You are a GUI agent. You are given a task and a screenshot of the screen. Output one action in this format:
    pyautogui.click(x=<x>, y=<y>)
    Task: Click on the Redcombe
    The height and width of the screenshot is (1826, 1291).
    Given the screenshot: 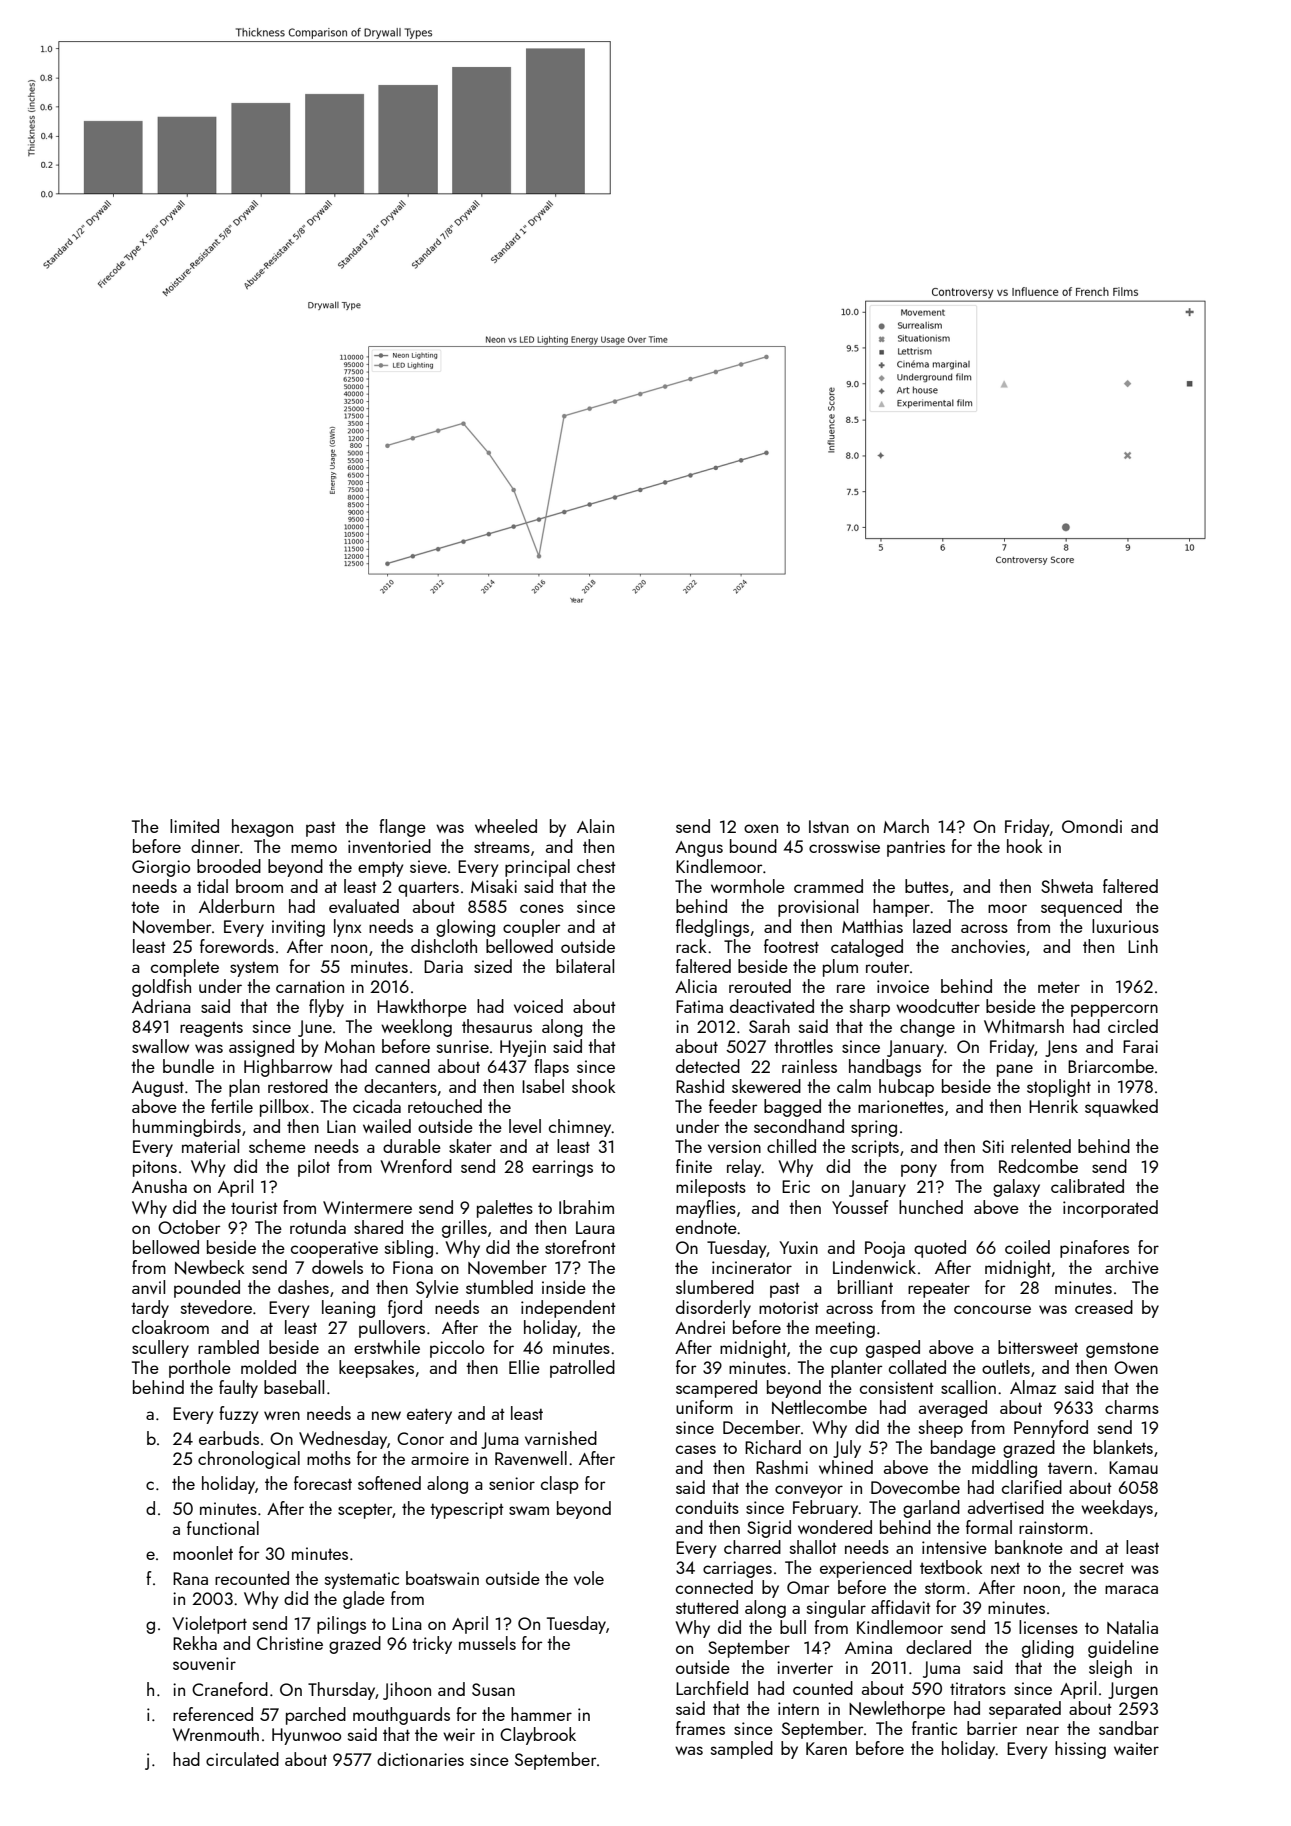 What is the action you would take?
    pyautogui.click(x=1038, y=1166)
